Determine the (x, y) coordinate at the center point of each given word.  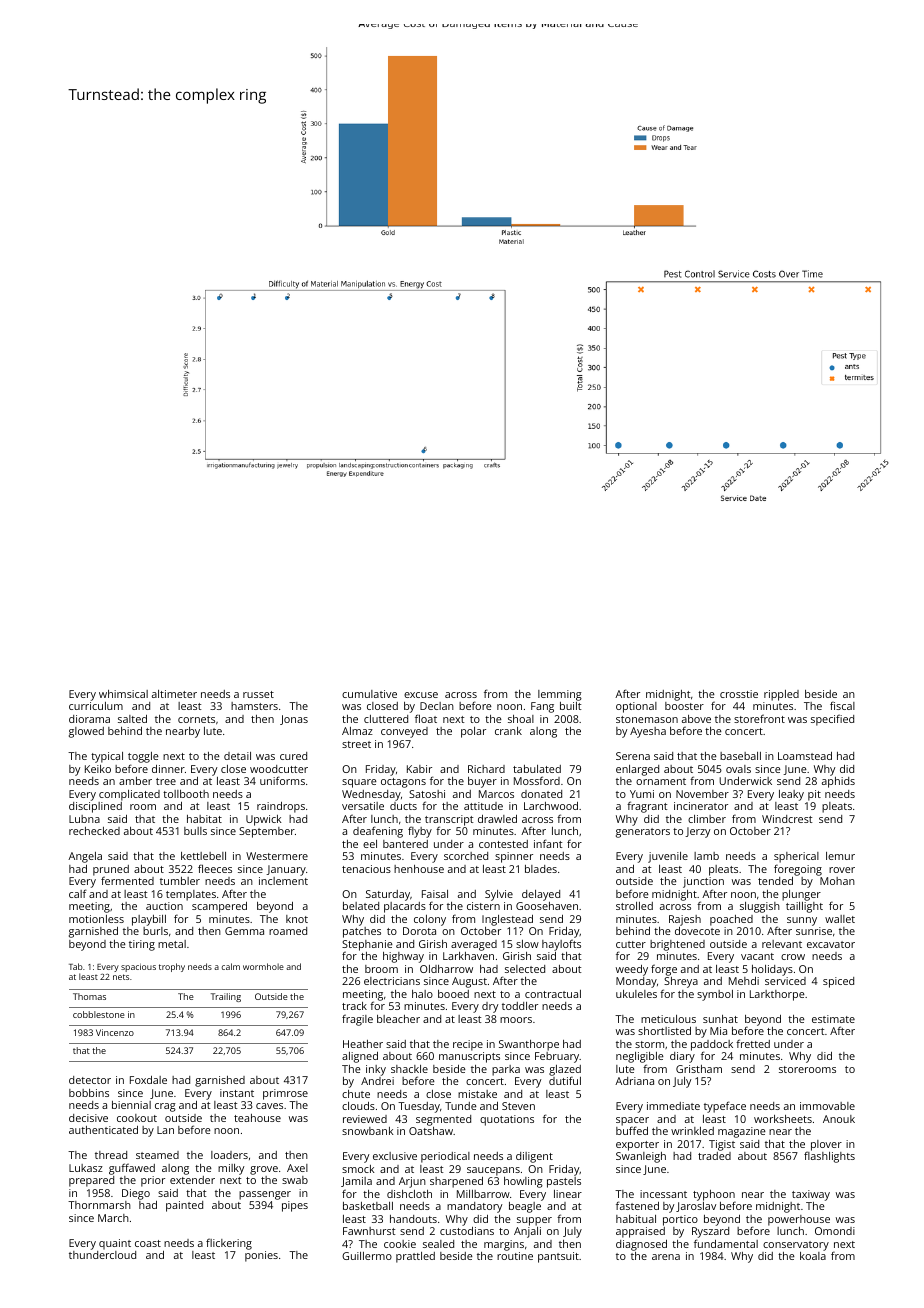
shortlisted (664, 1031)
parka (506, 1070)
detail (237, 756)
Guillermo (367, 1256)
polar (473, 732)
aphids (838, 782)
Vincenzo (115, 1032)
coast (148, 1243)
